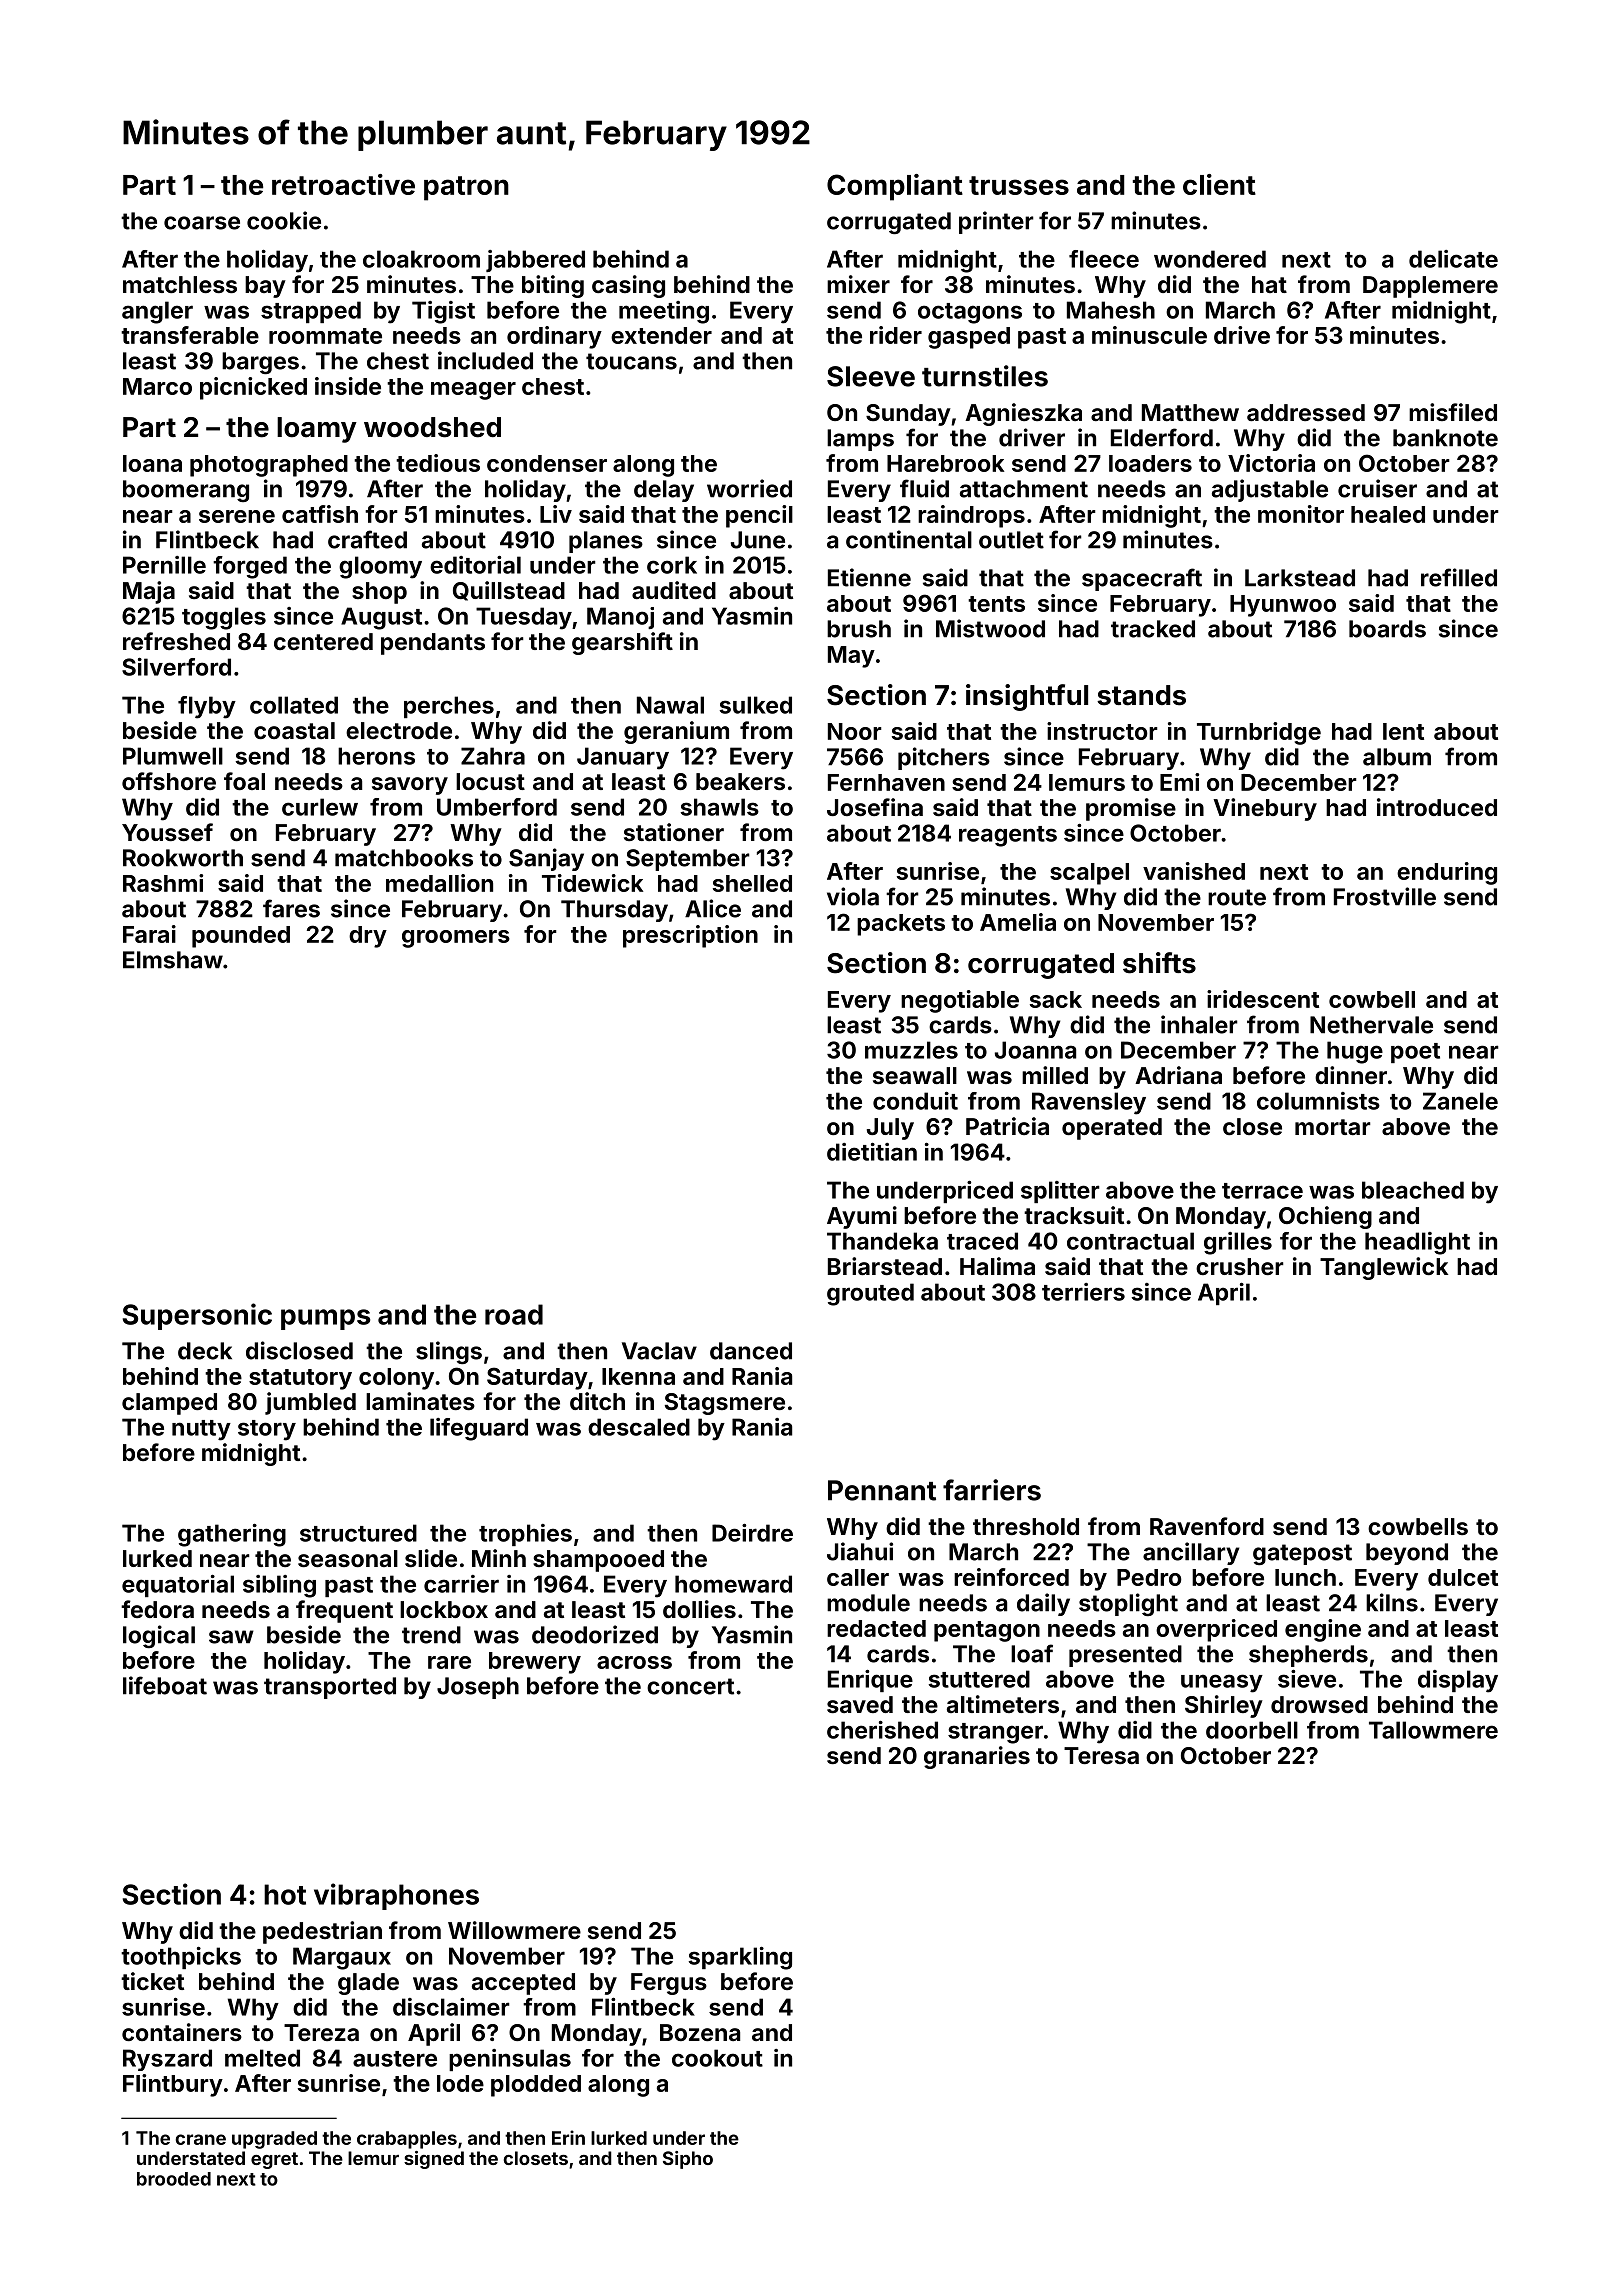 This document has height=2292, width=1620. Describe the element at coordinates (173, 960) in the document. I see `Elmshaw` at that location.
